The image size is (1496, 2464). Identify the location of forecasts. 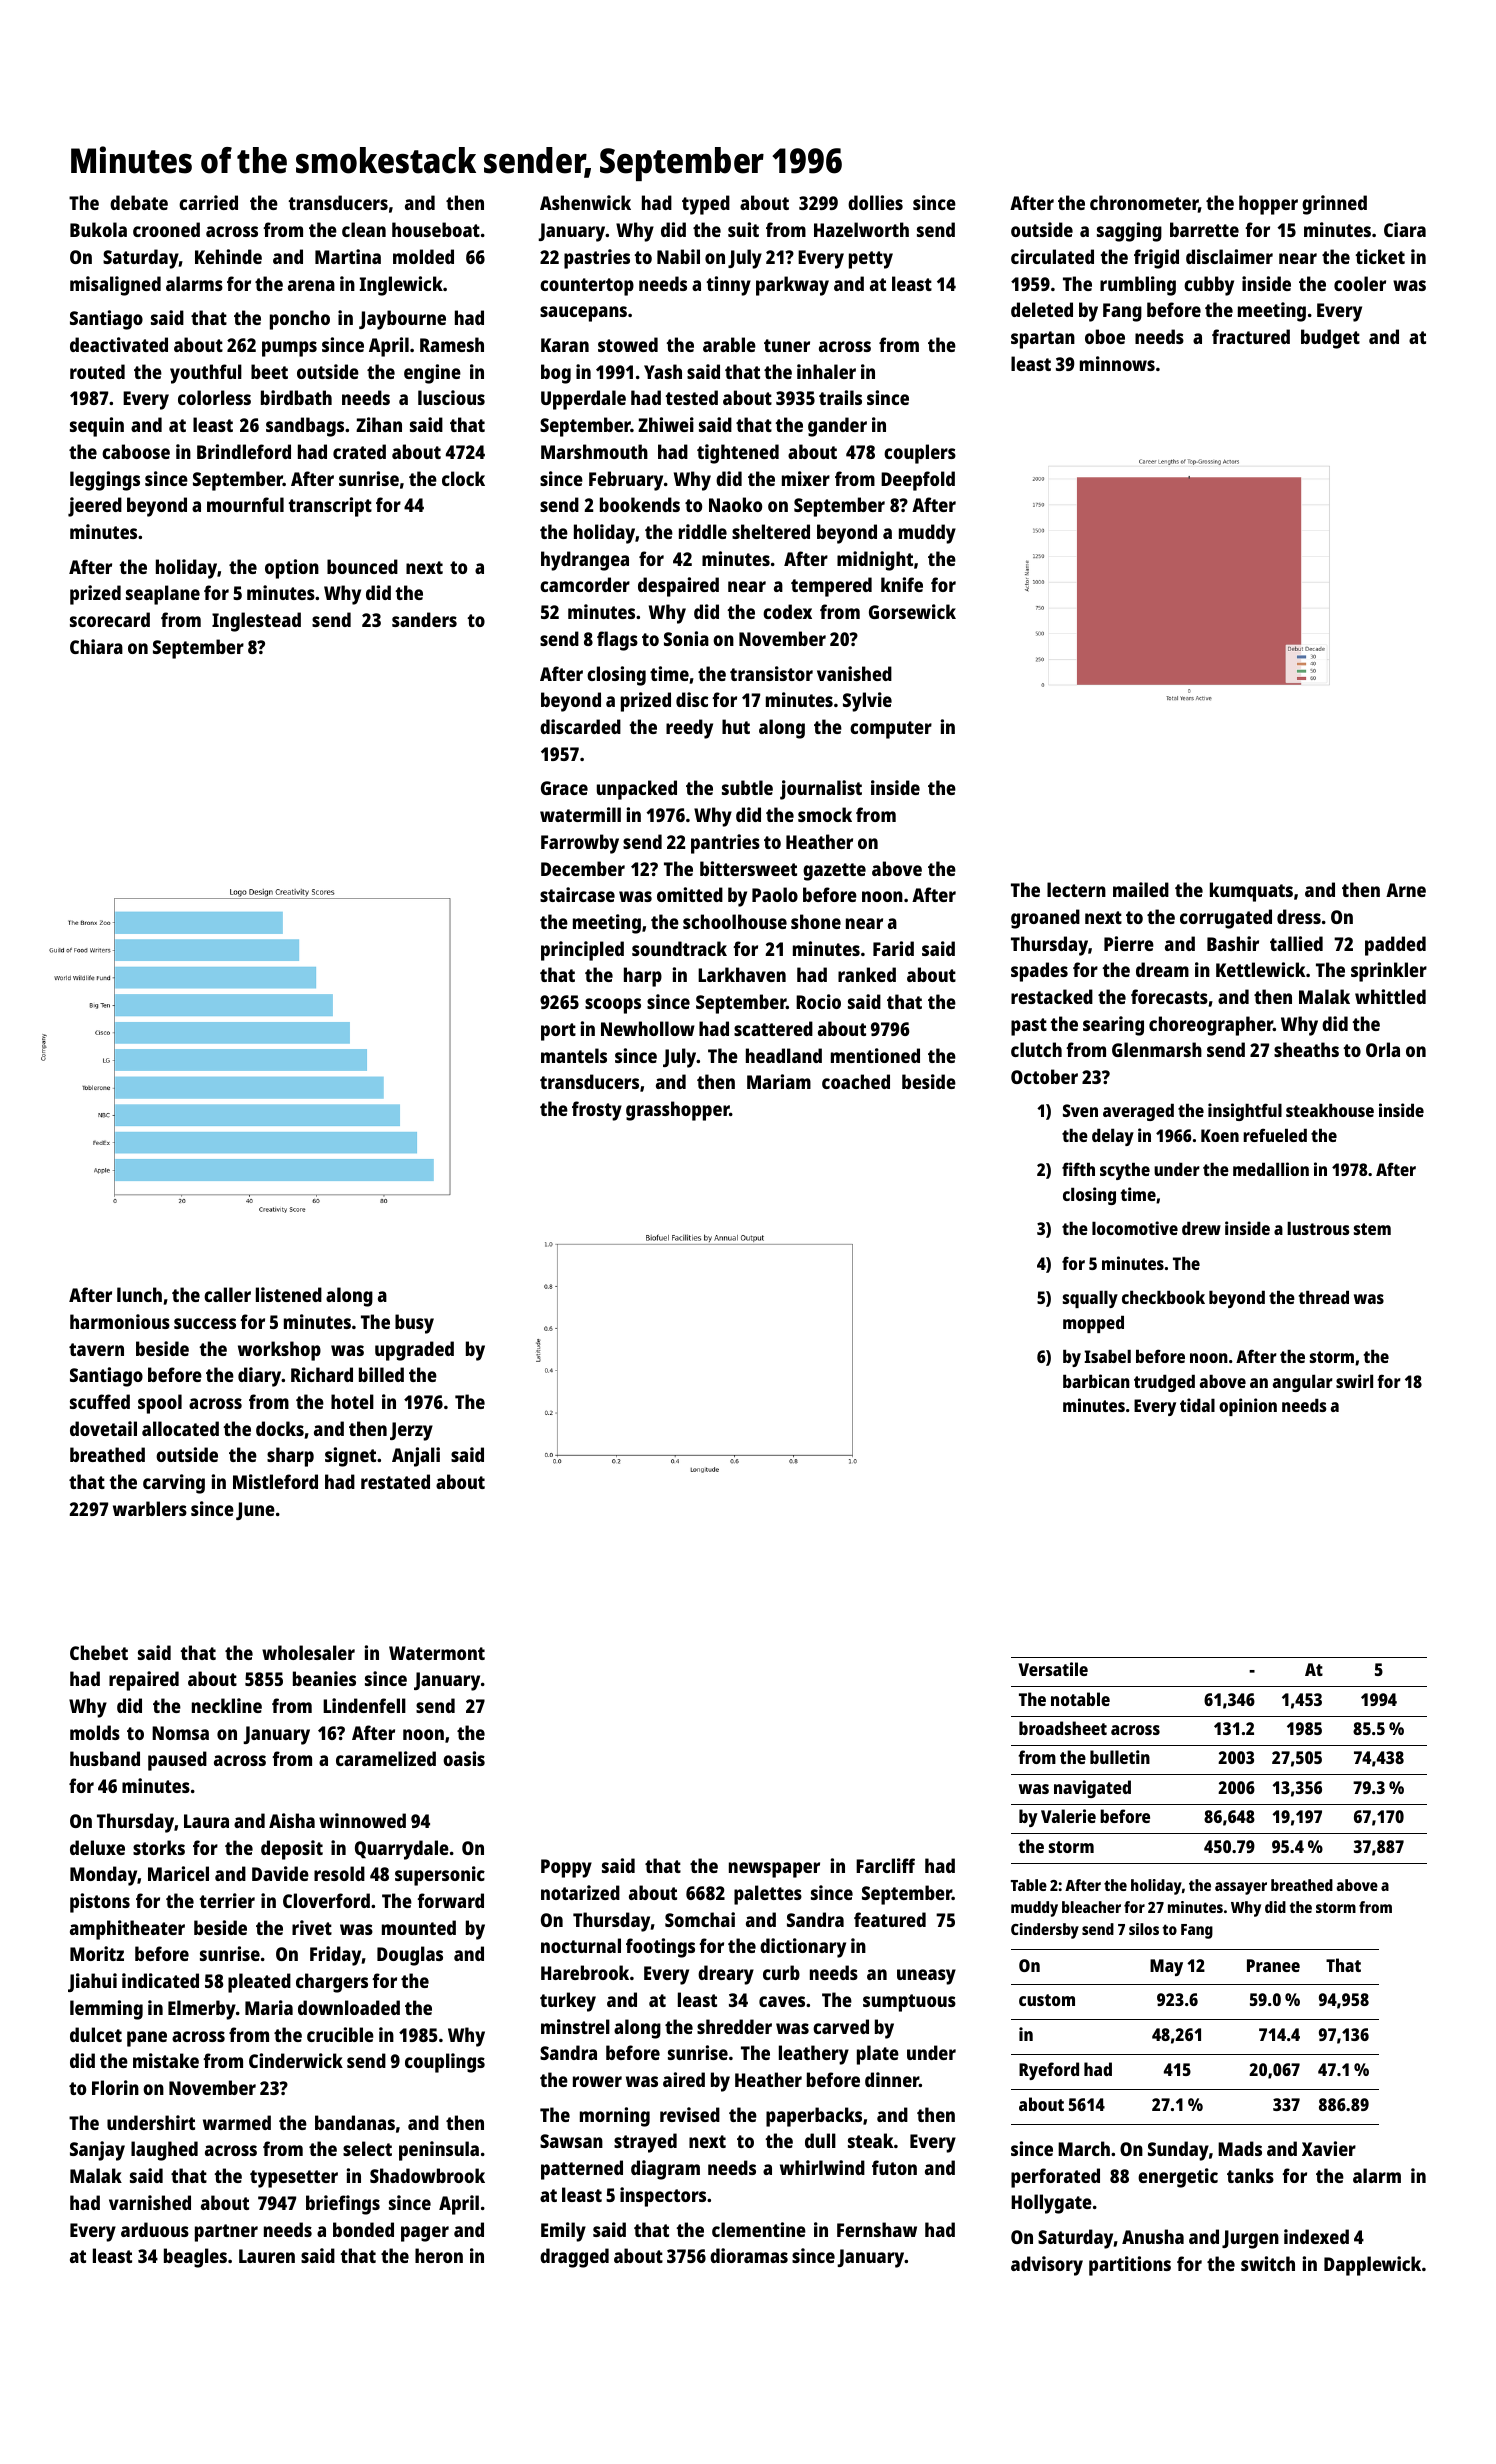
(1169, 996).
